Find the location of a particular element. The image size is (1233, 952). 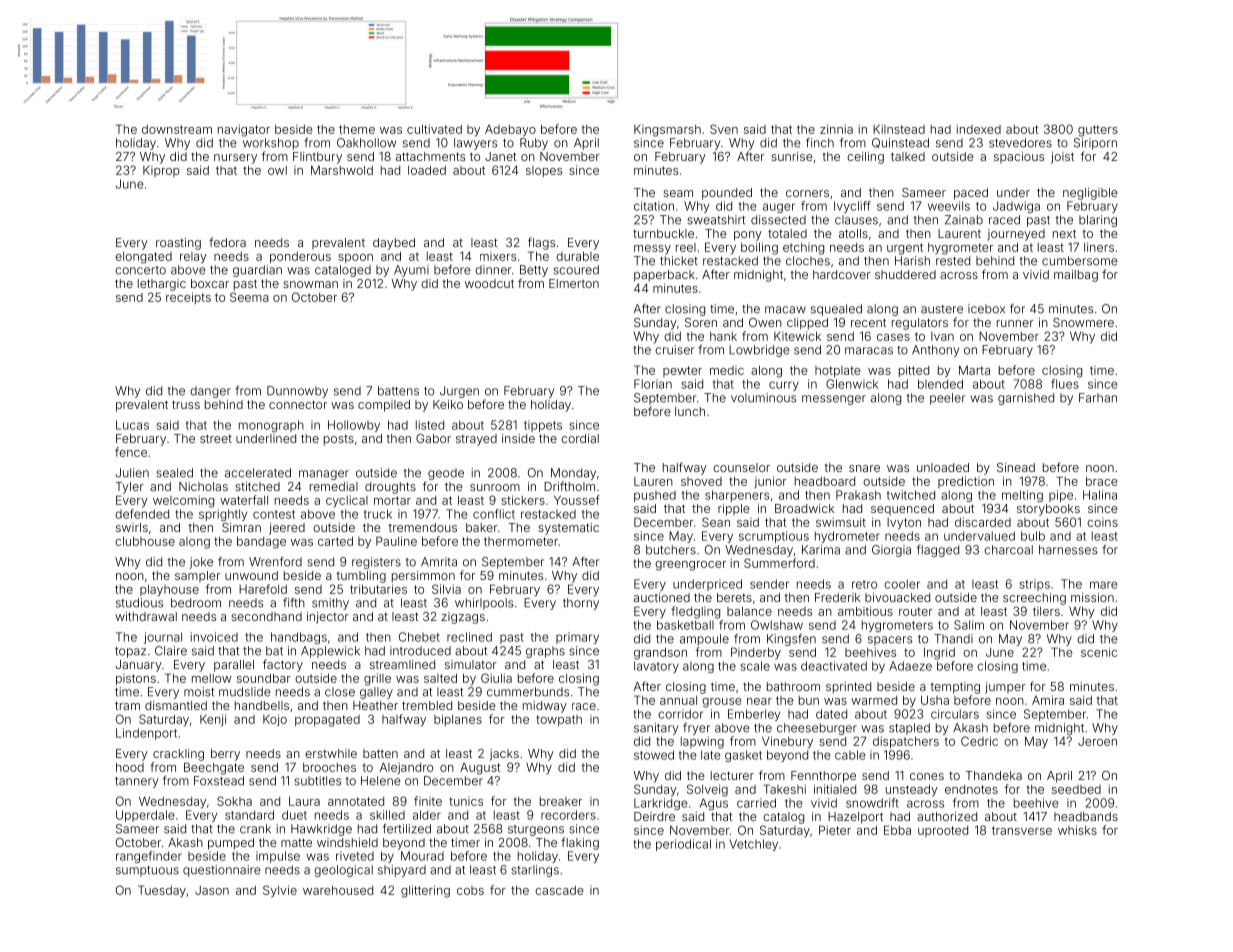

auctioned is located at coordinates (662, 597).
